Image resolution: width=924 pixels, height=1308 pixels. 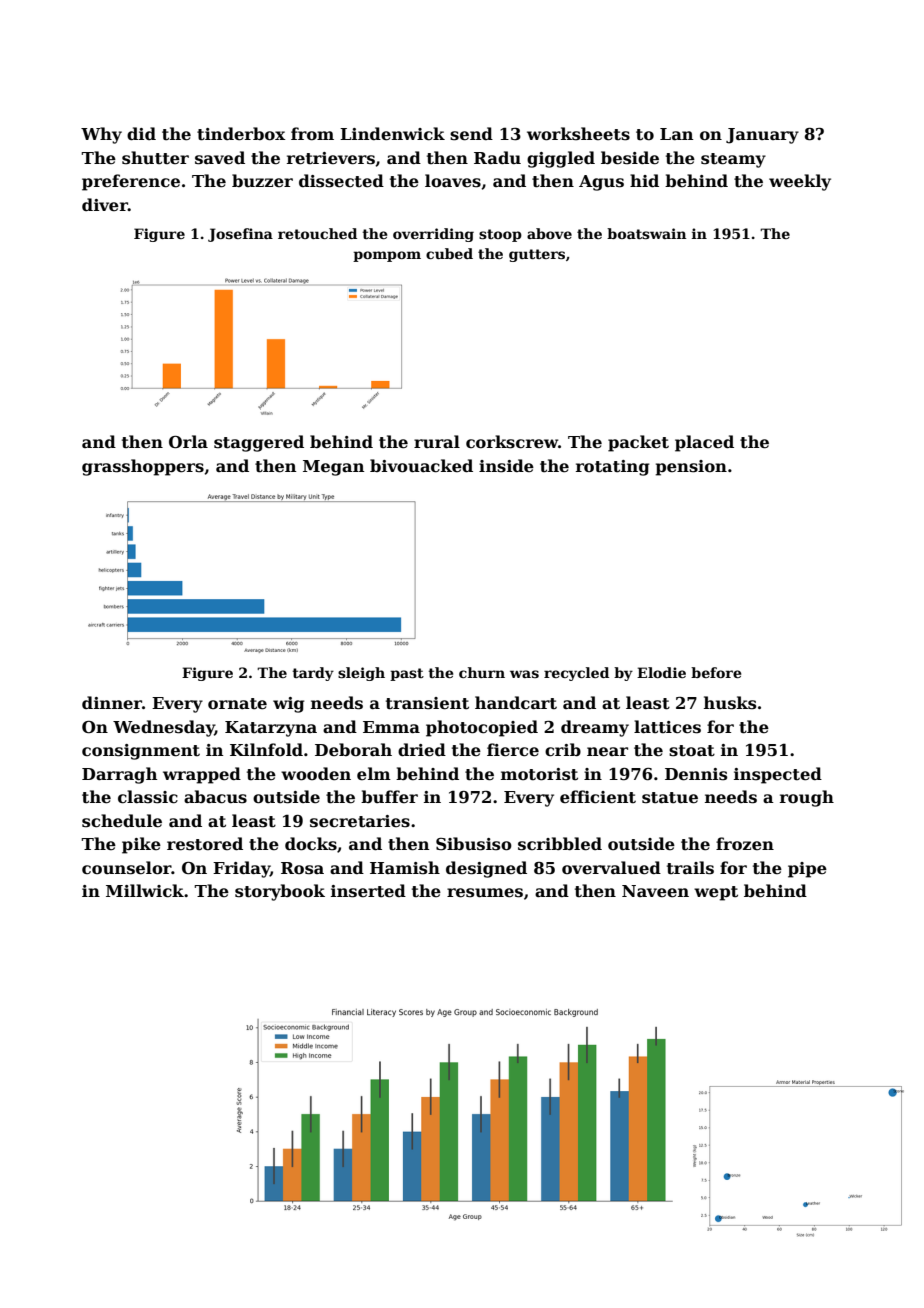 What do you see at coordinates (241, 134) in the page?
I see `tinderbox` at bounding box center [241, 134].
